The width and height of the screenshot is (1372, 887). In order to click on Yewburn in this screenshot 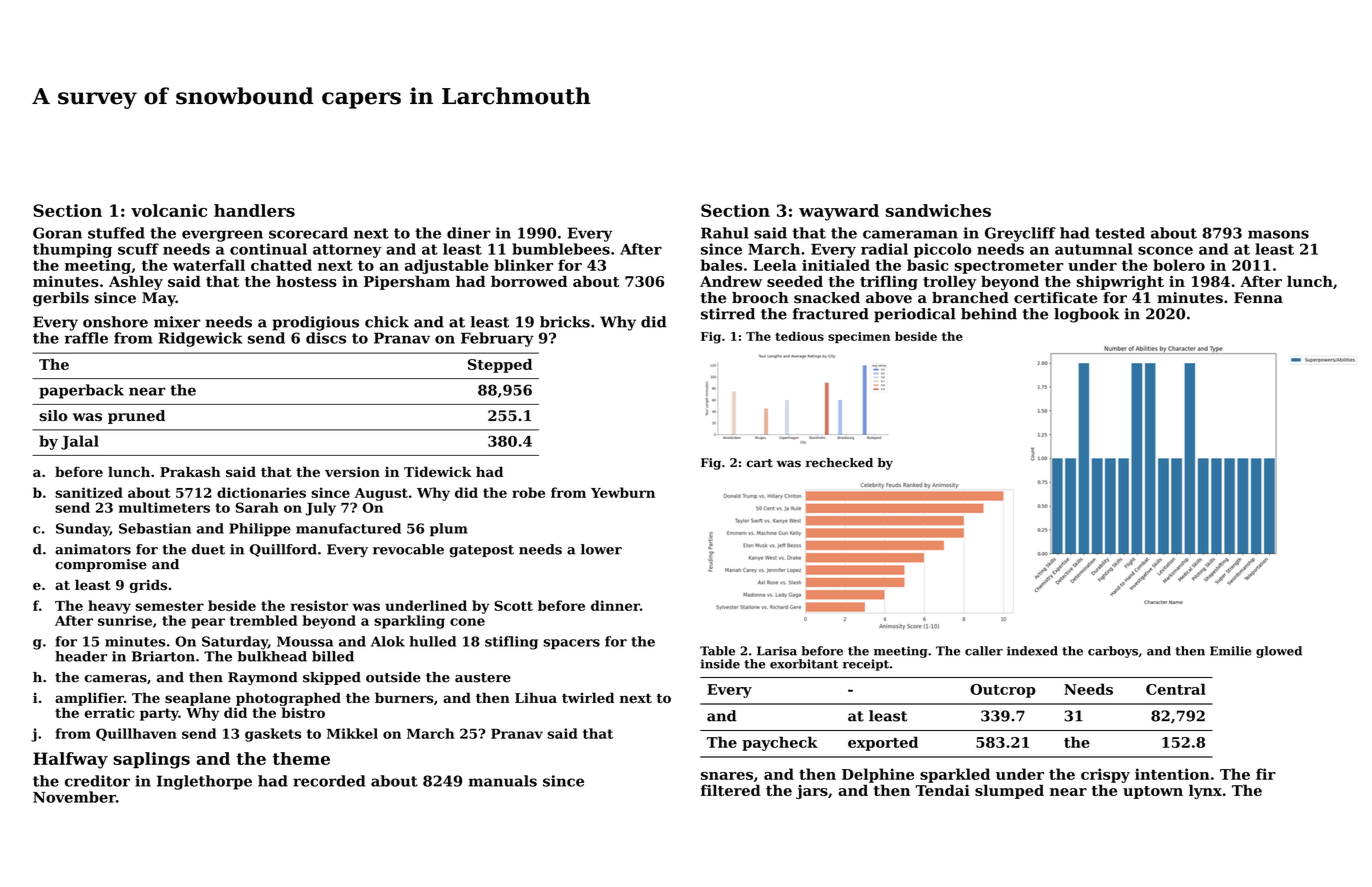, I will do `click(623, 492)`.
